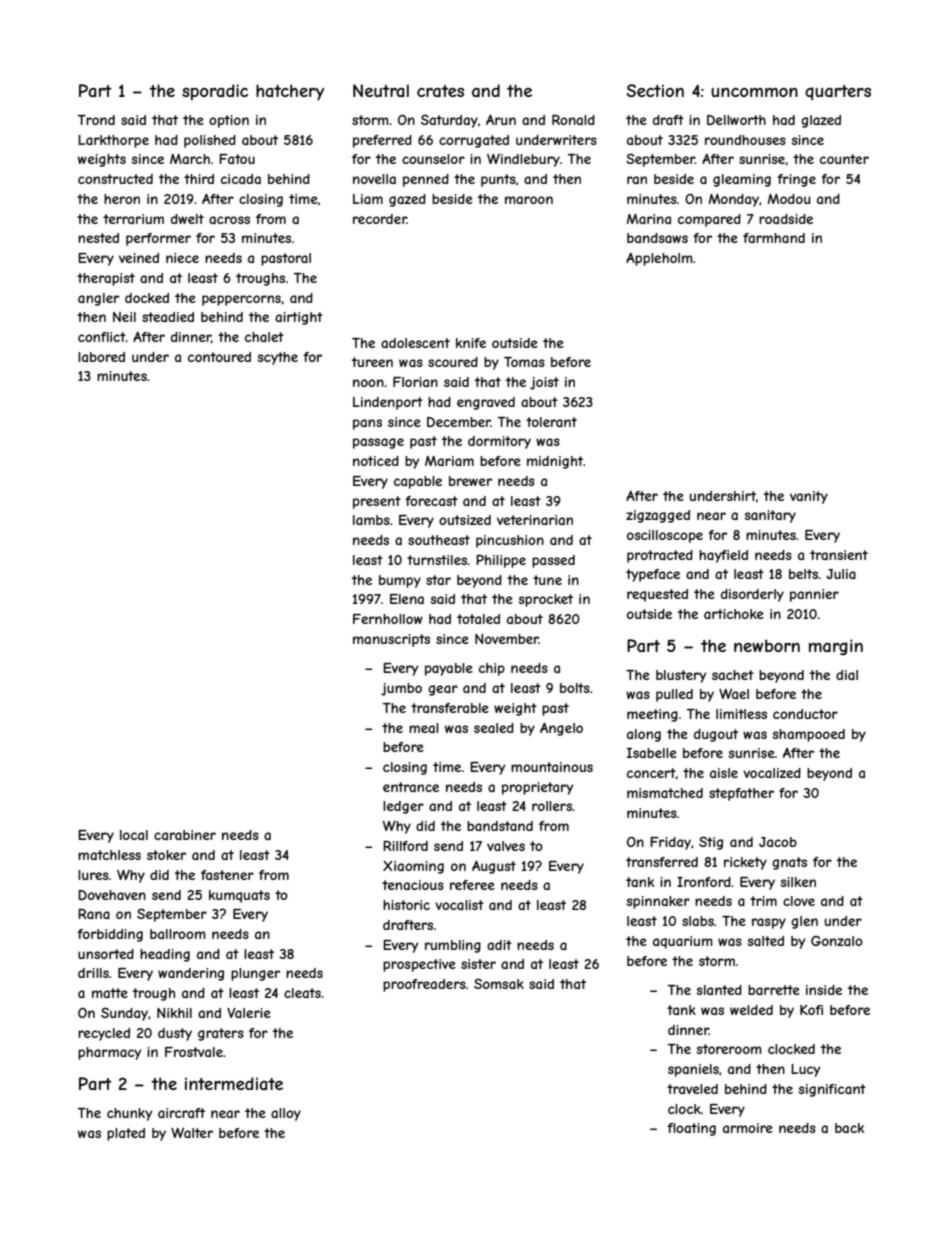  I want to click on local, so click(134, 835).
